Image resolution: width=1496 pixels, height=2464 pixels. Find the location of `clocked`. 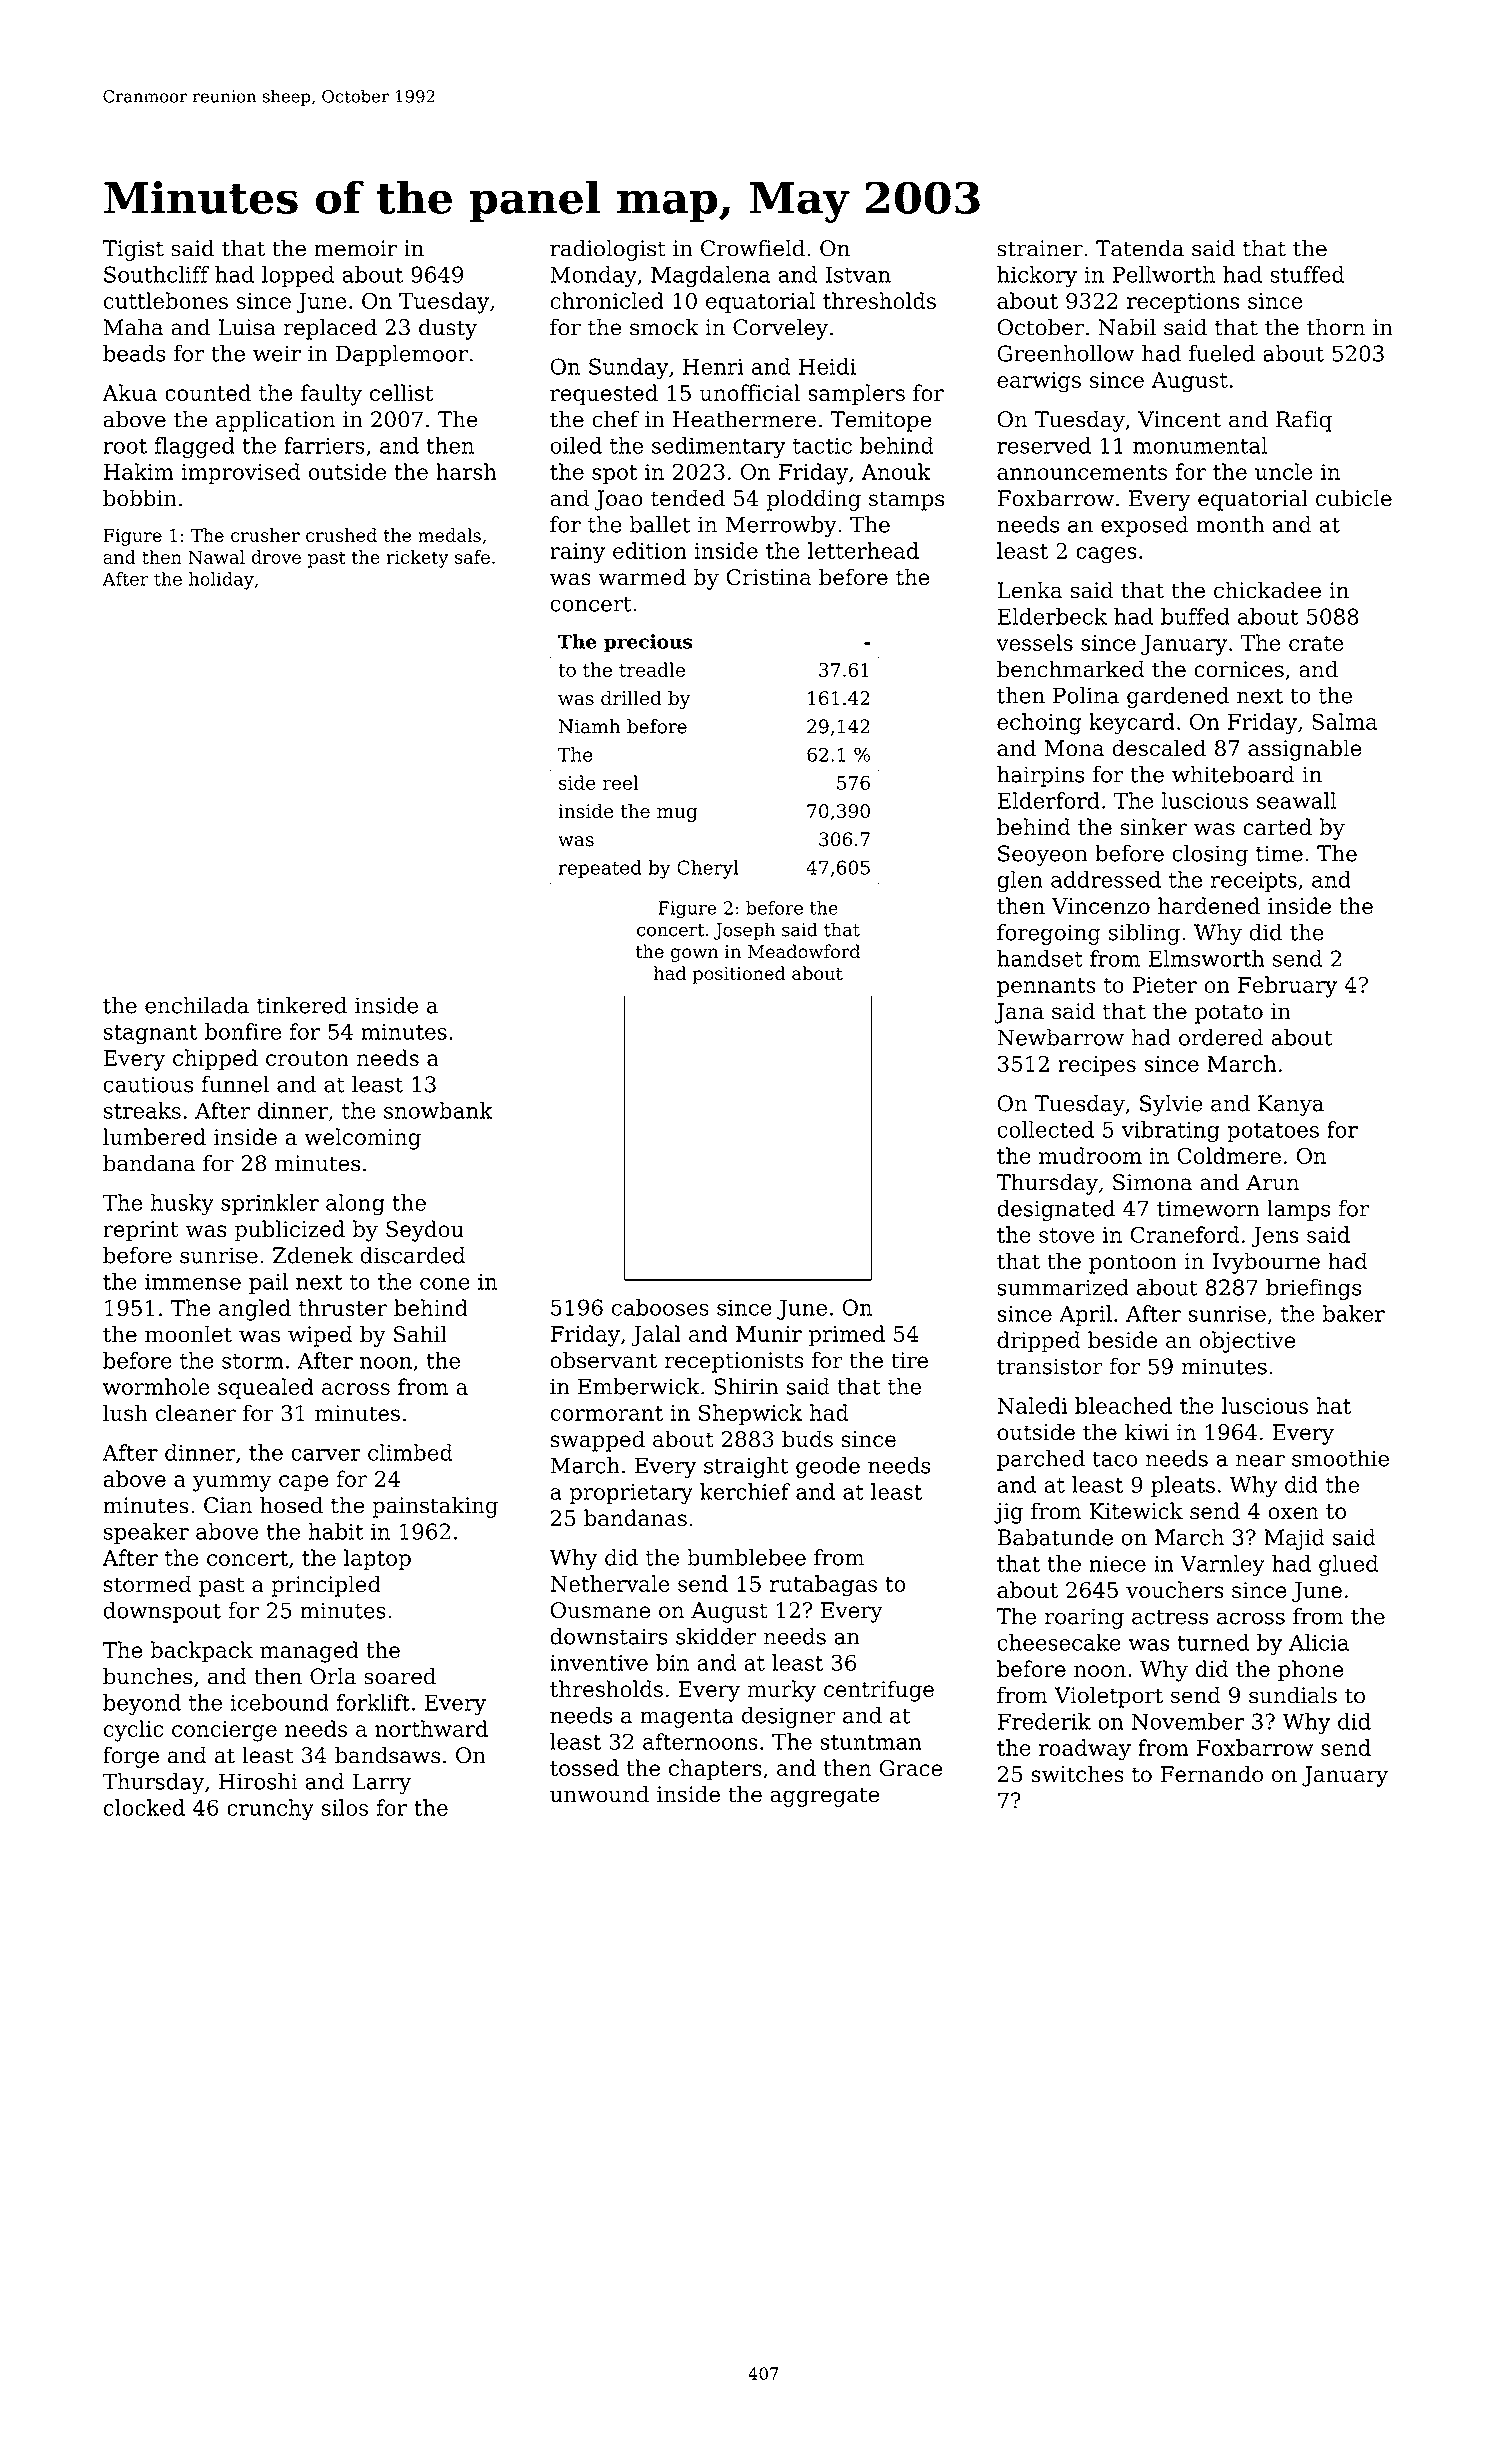

clocked is located at coordinates (144, 1807).
